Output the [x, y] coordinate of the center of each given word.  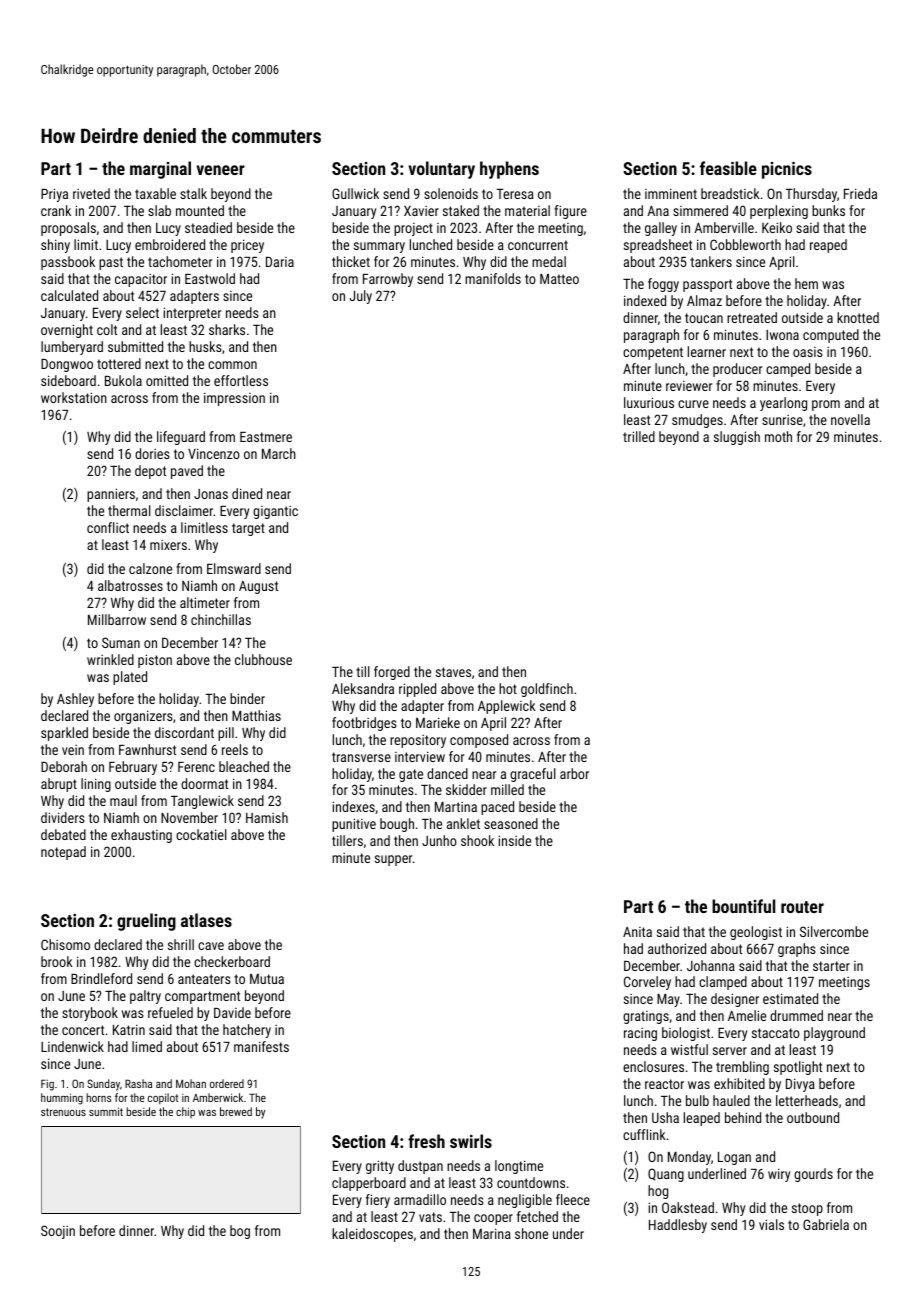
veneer [221, 170]
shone [531, 1233]
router [802, 907]
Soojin [58, 1232]
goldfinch [547, 690]
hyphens [509, 170]
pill [226, 734]
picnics [787, 170]
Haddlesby [678, 1226]
